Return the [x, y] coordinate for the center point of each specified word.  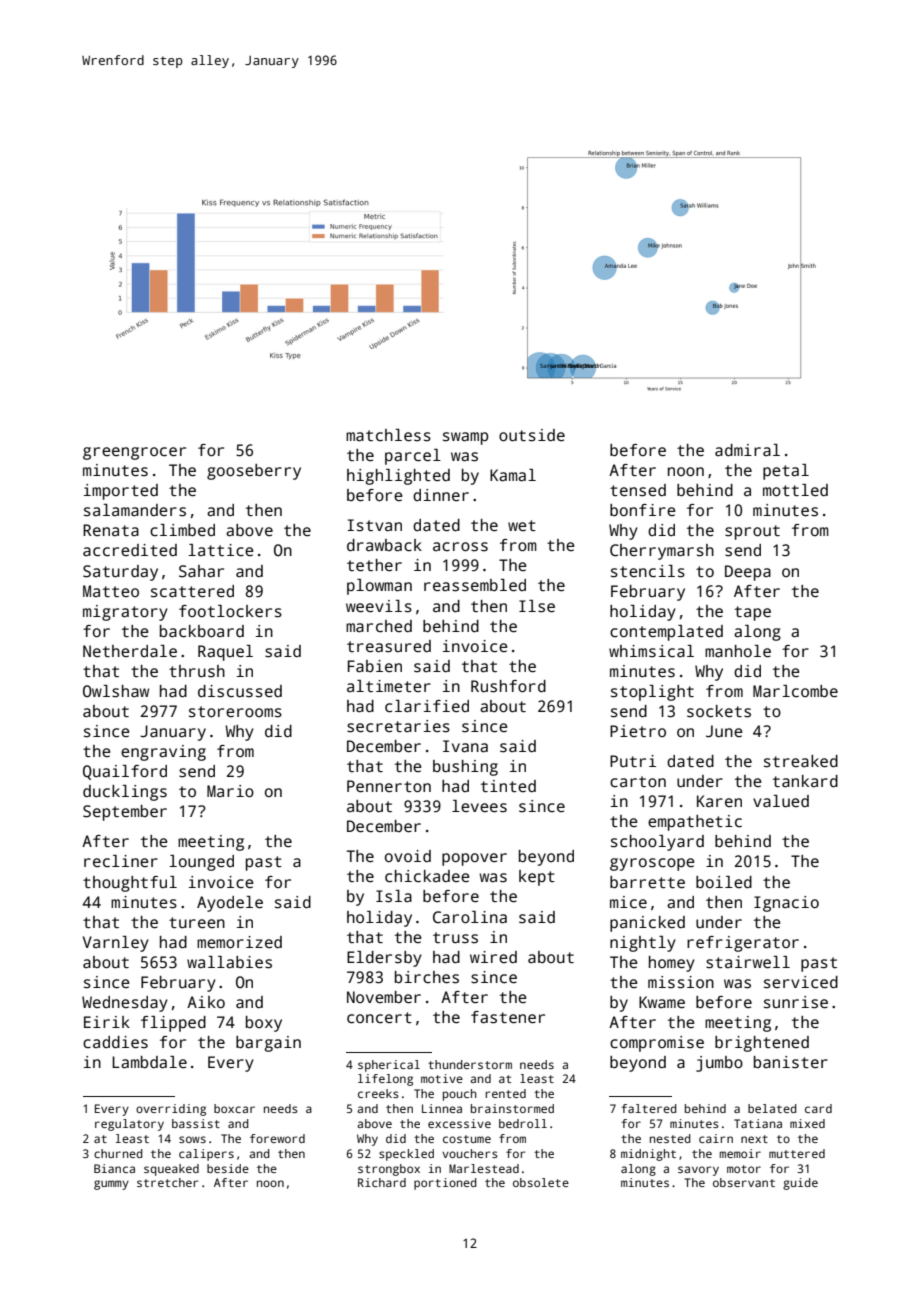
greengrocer [134, 453]
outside [532, 435]
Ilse [537, 606]
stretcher [167, 1182]
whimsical [651, 651]
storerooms [235, 712]
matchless [388, 435]
